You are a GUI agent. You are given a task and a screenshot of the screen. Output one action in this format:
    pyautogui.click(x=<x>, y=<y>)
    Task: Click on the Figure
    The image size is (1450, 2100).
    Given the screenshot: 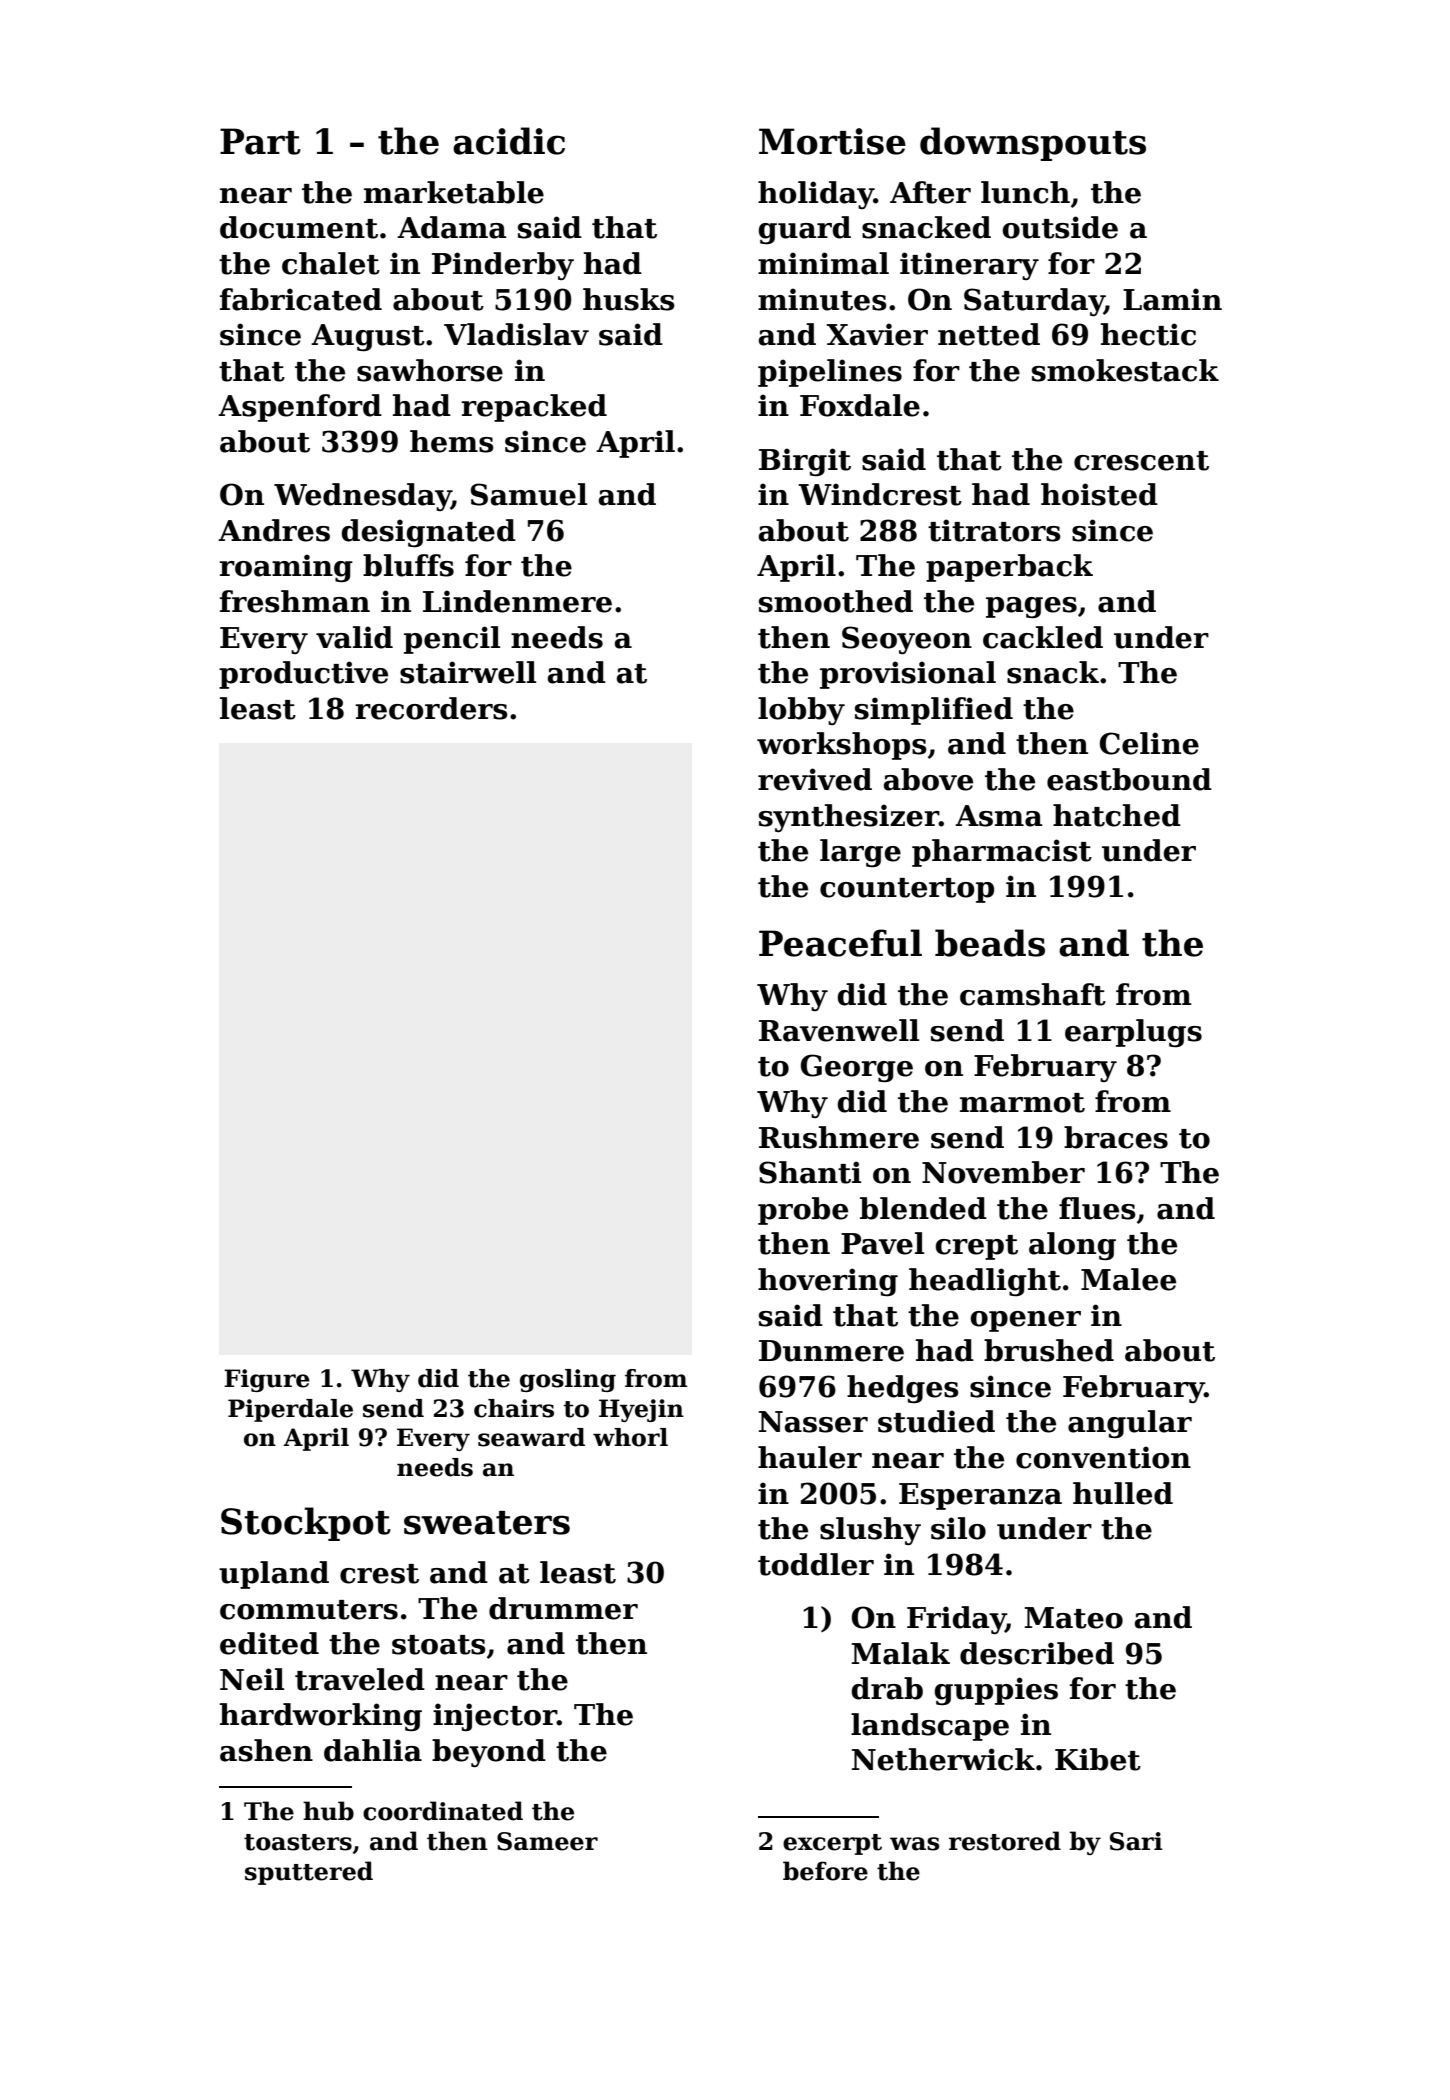 What is the action you would take?
    pyautogui.click(x=267, y=1380)
